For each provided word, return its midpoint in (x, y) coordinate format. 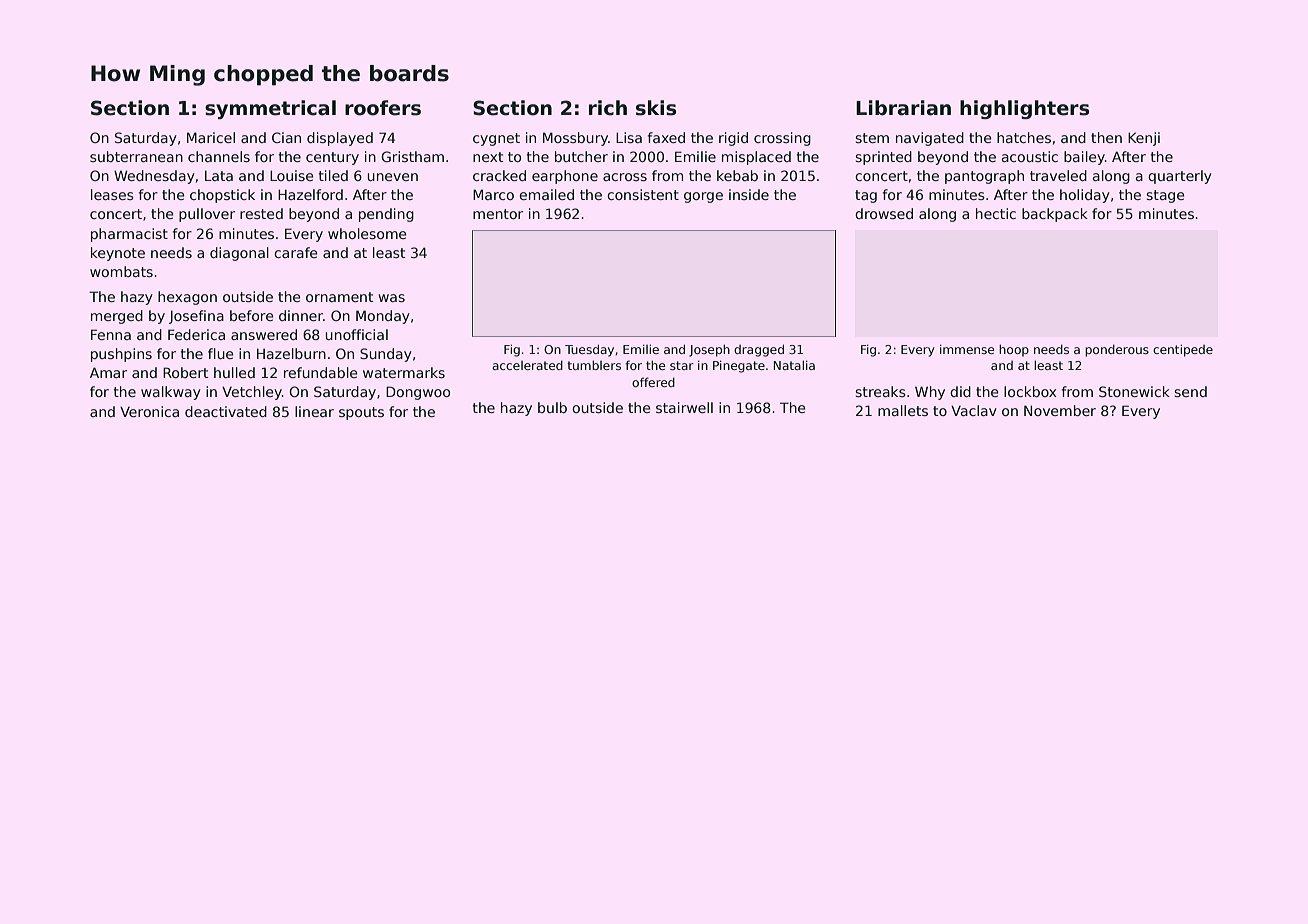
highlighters (1024, 109)
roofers (383, 108)
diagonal (239, 254)
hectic (996, 213)
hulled (234, 372)
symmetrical (270, 109)
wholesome (367, 233)
